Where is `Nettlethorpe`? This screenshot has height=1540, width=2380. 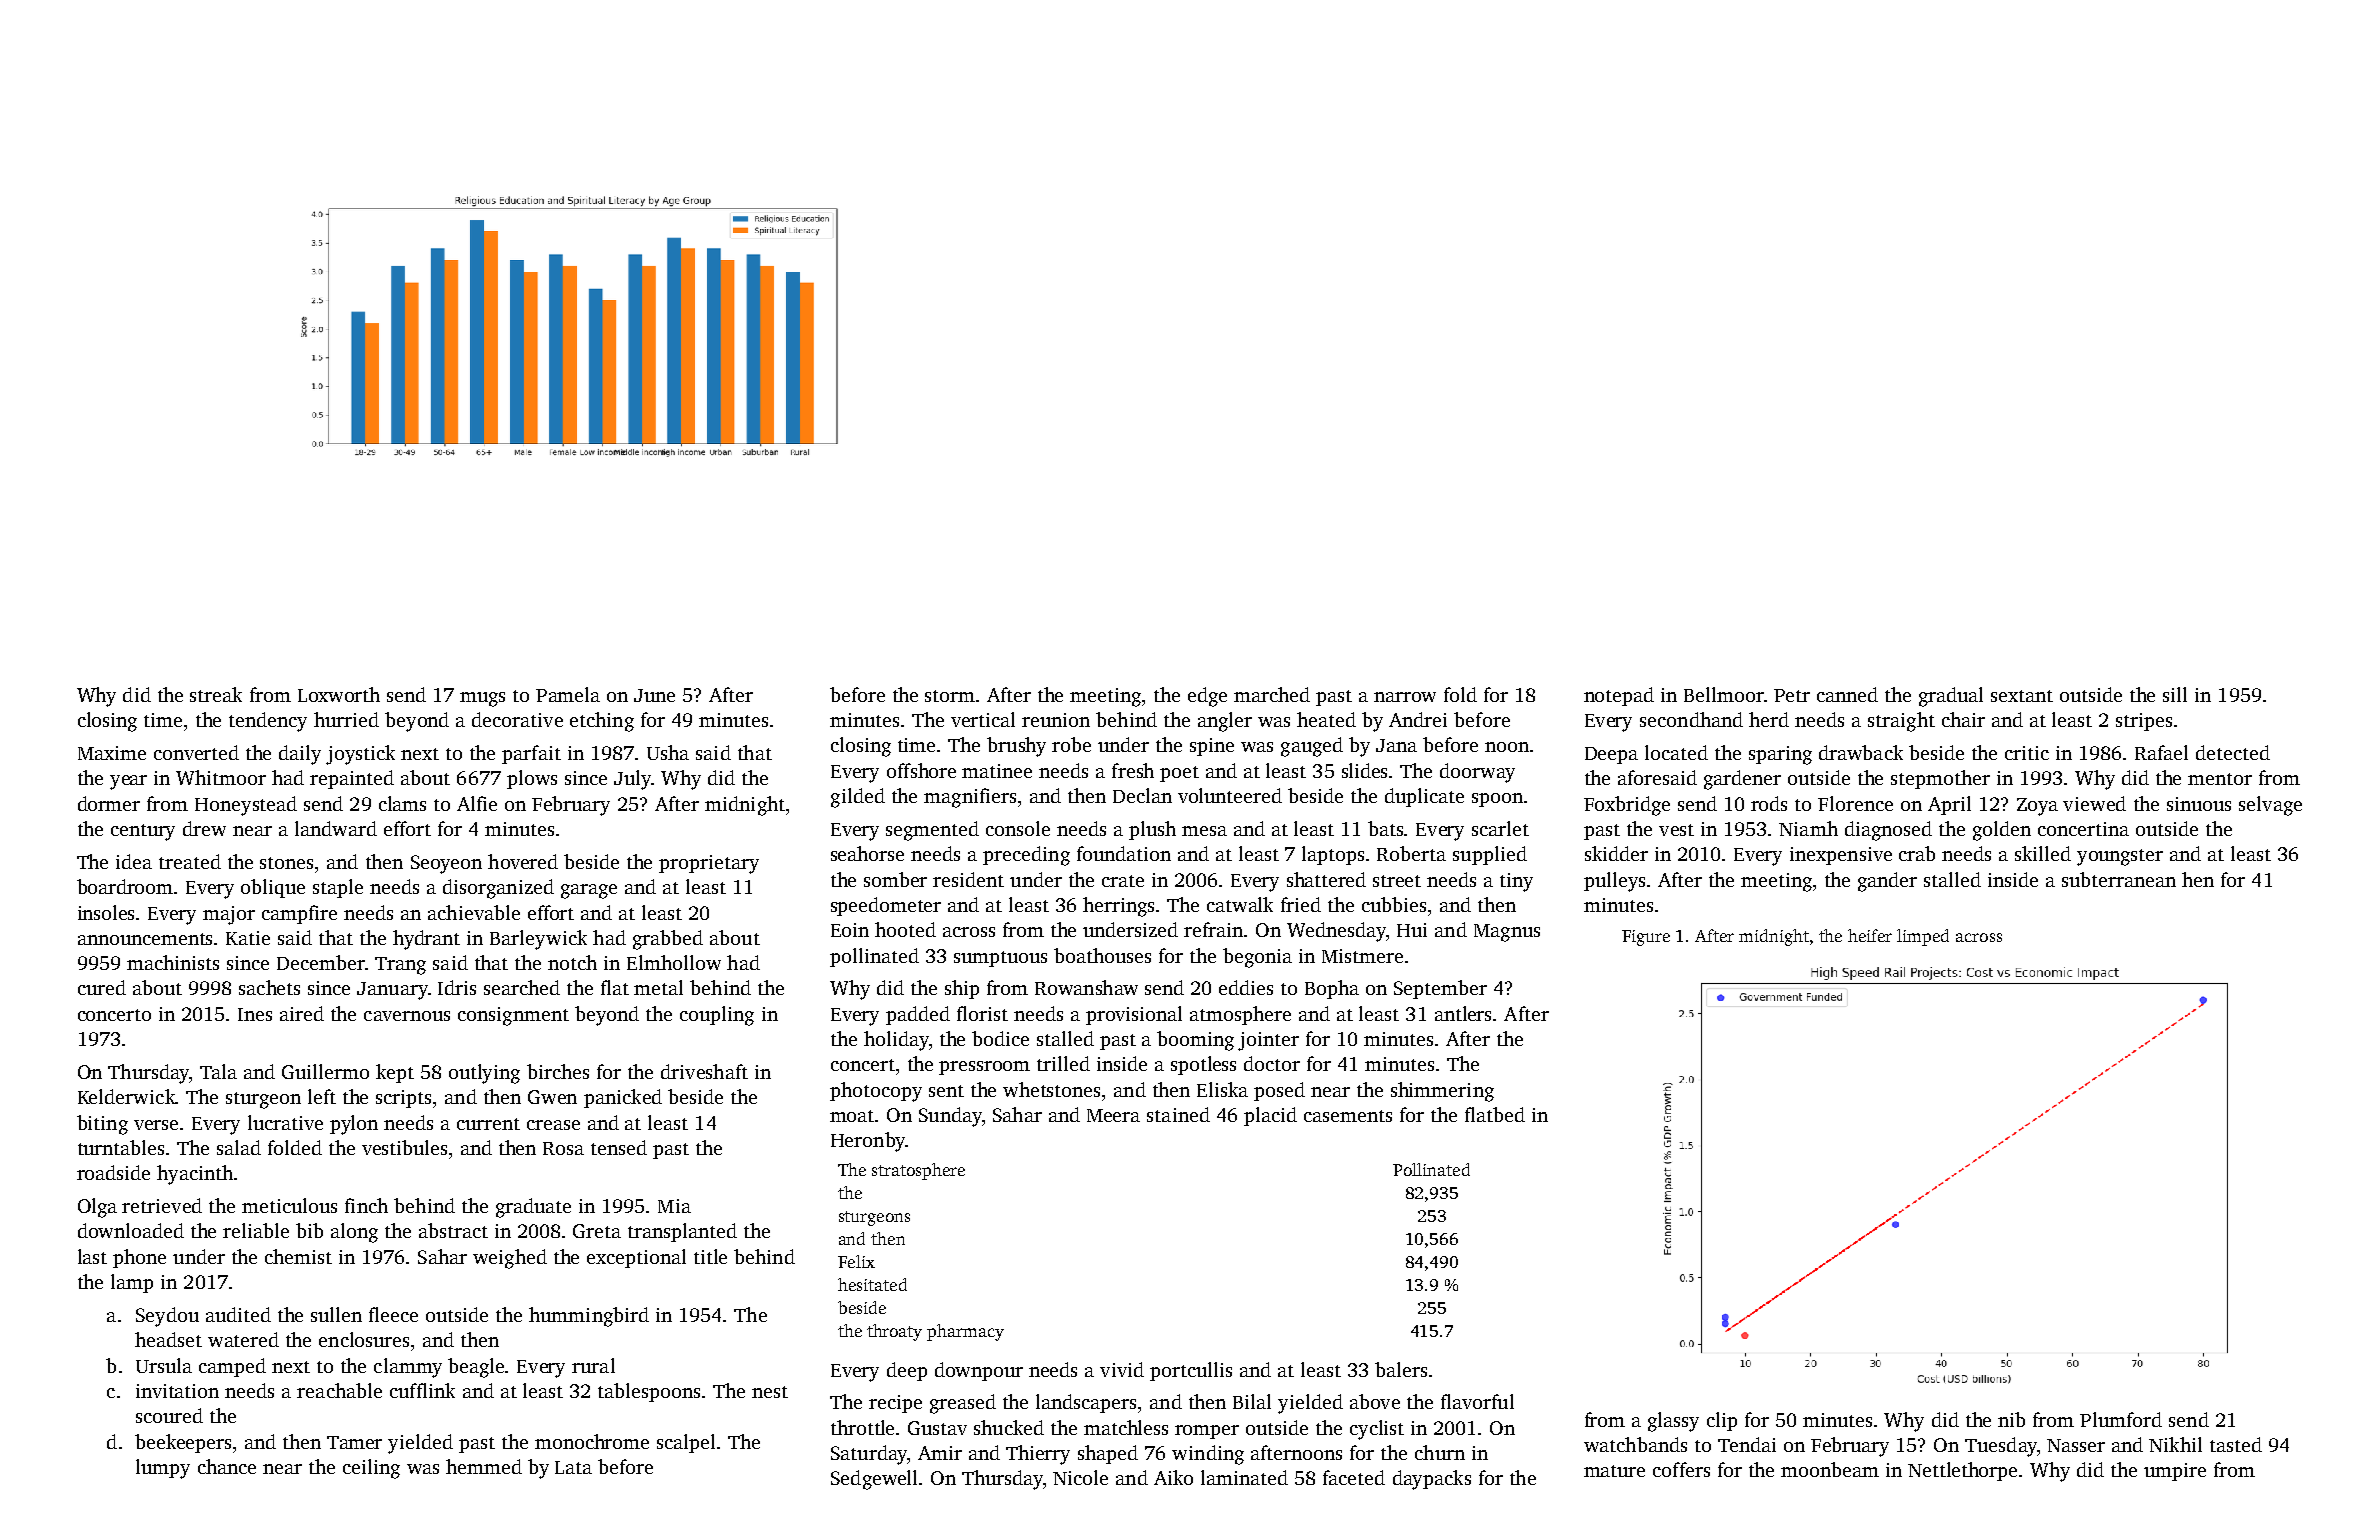 Nettlethorpe is located at coordinates (1962, 1471).
